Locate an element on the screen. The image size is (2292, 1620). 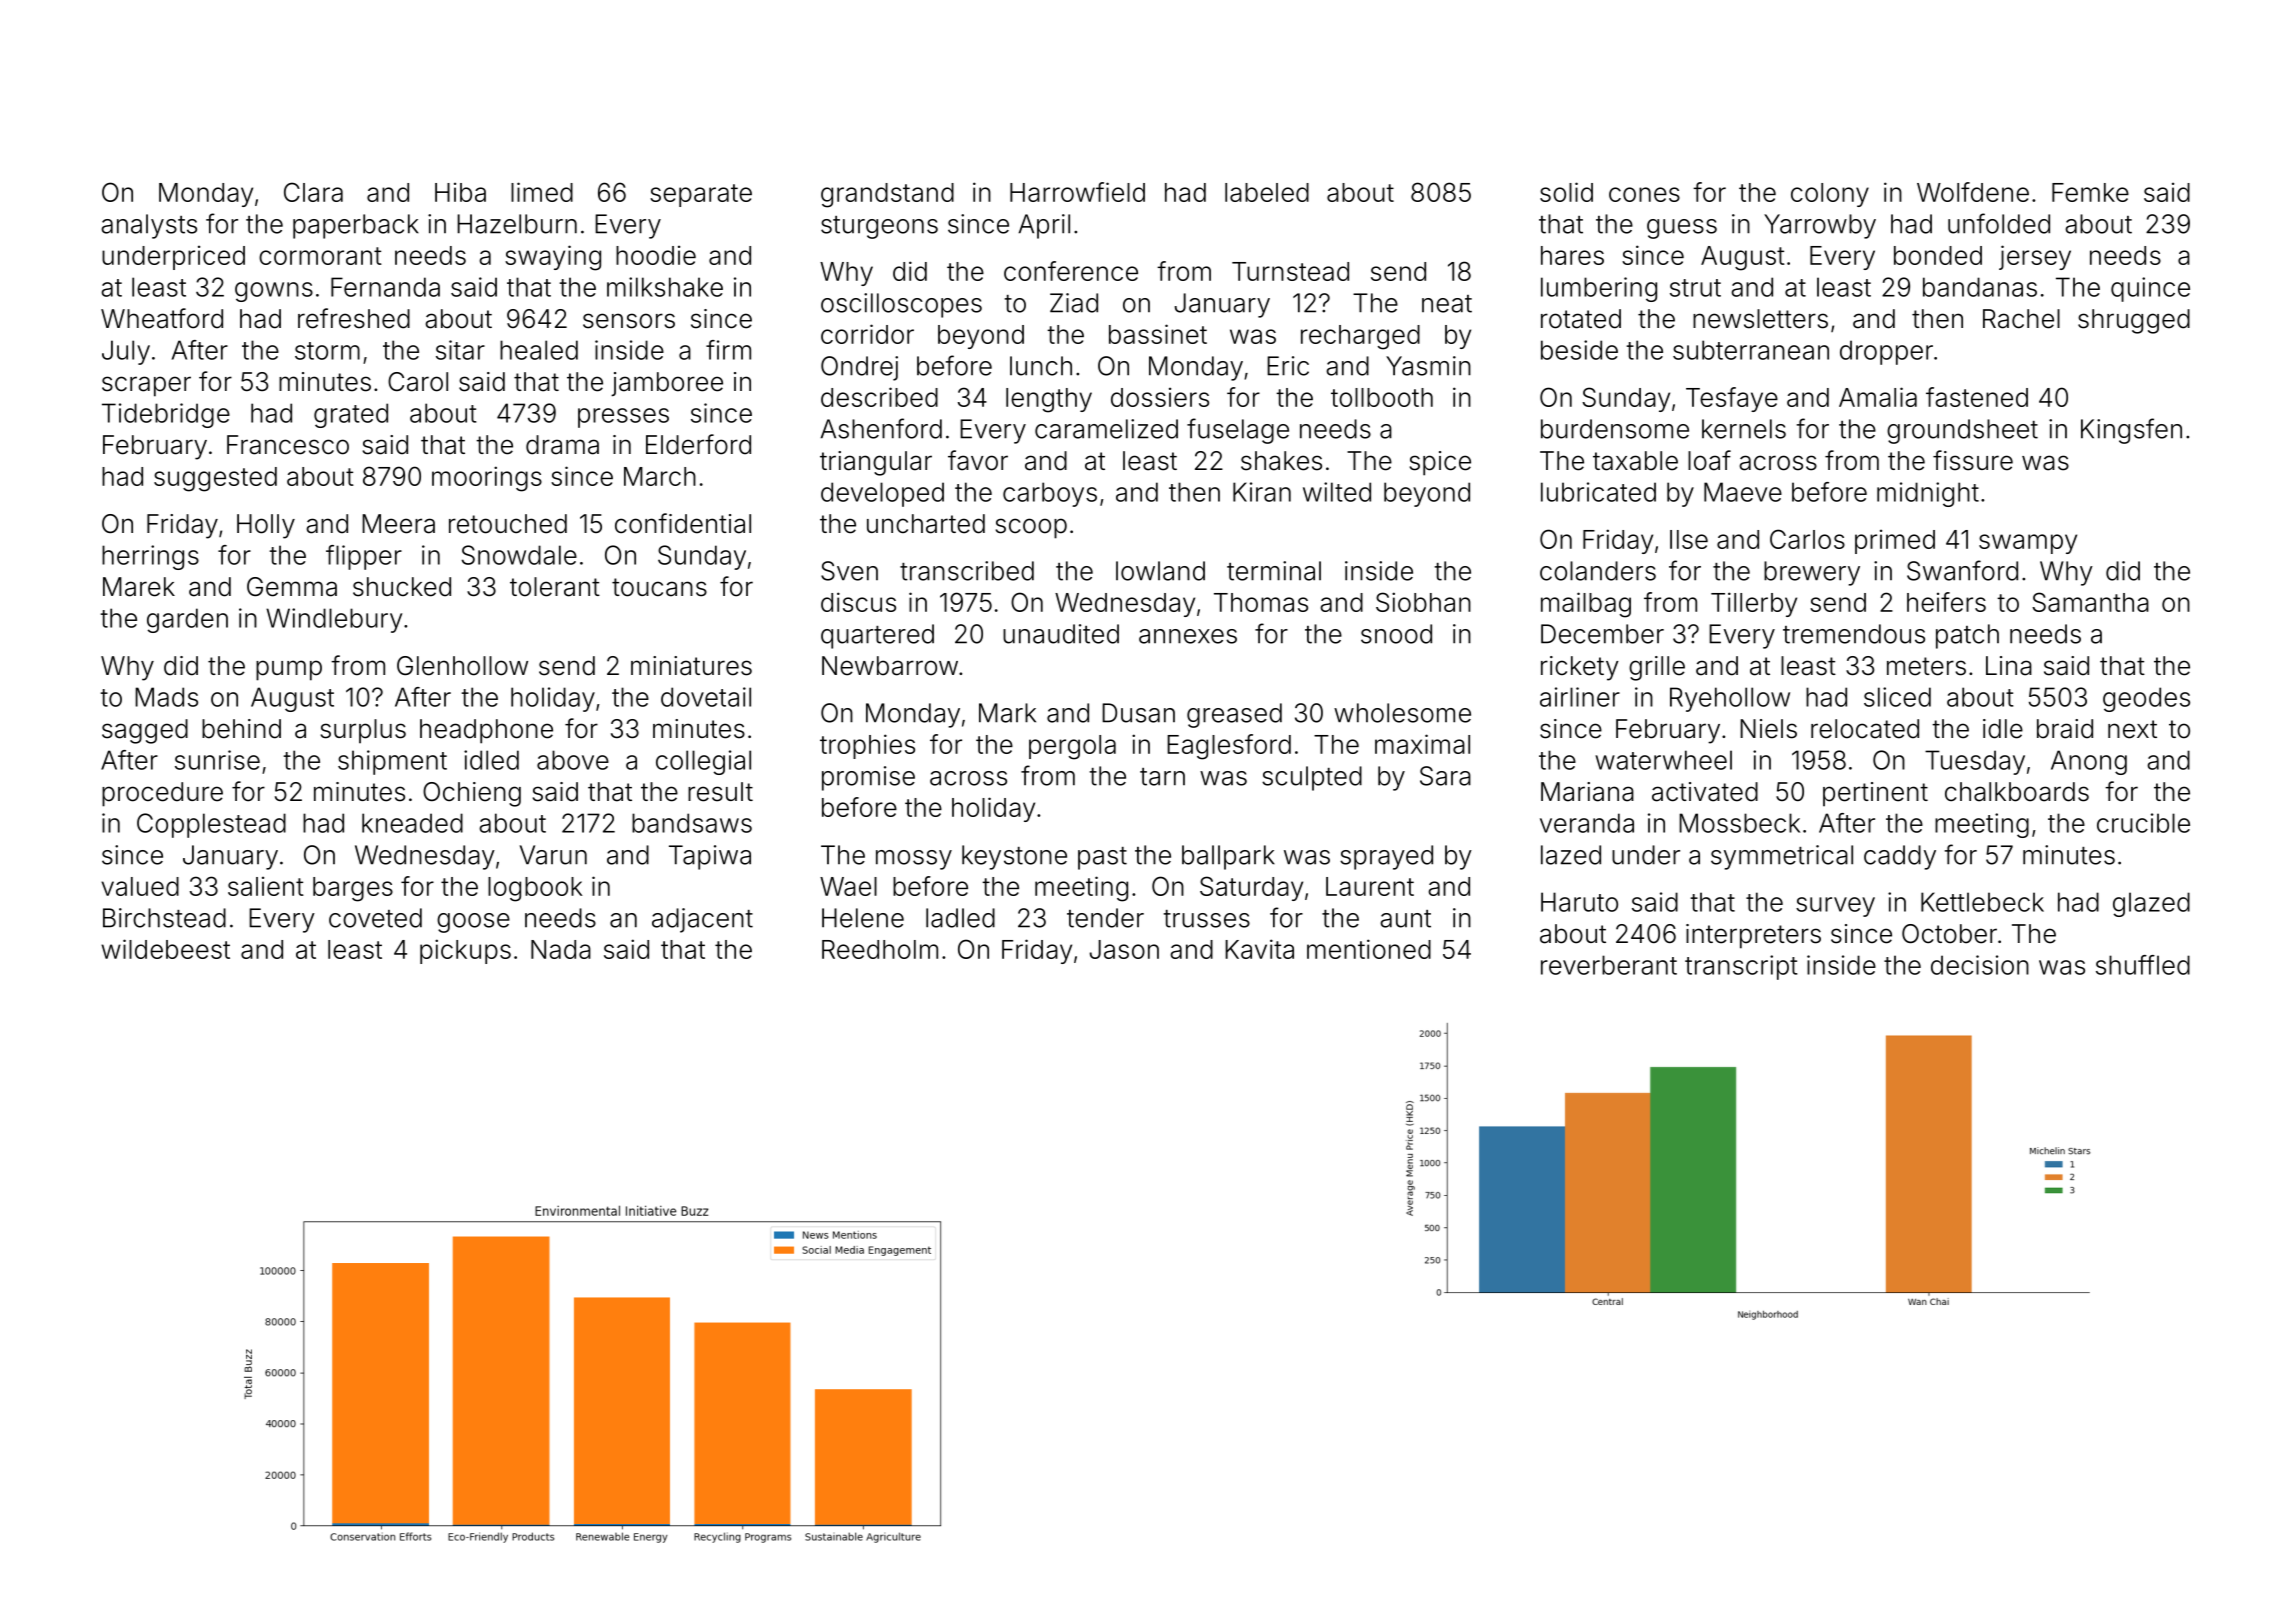
midnight is located at coordinates (1928, 494).
